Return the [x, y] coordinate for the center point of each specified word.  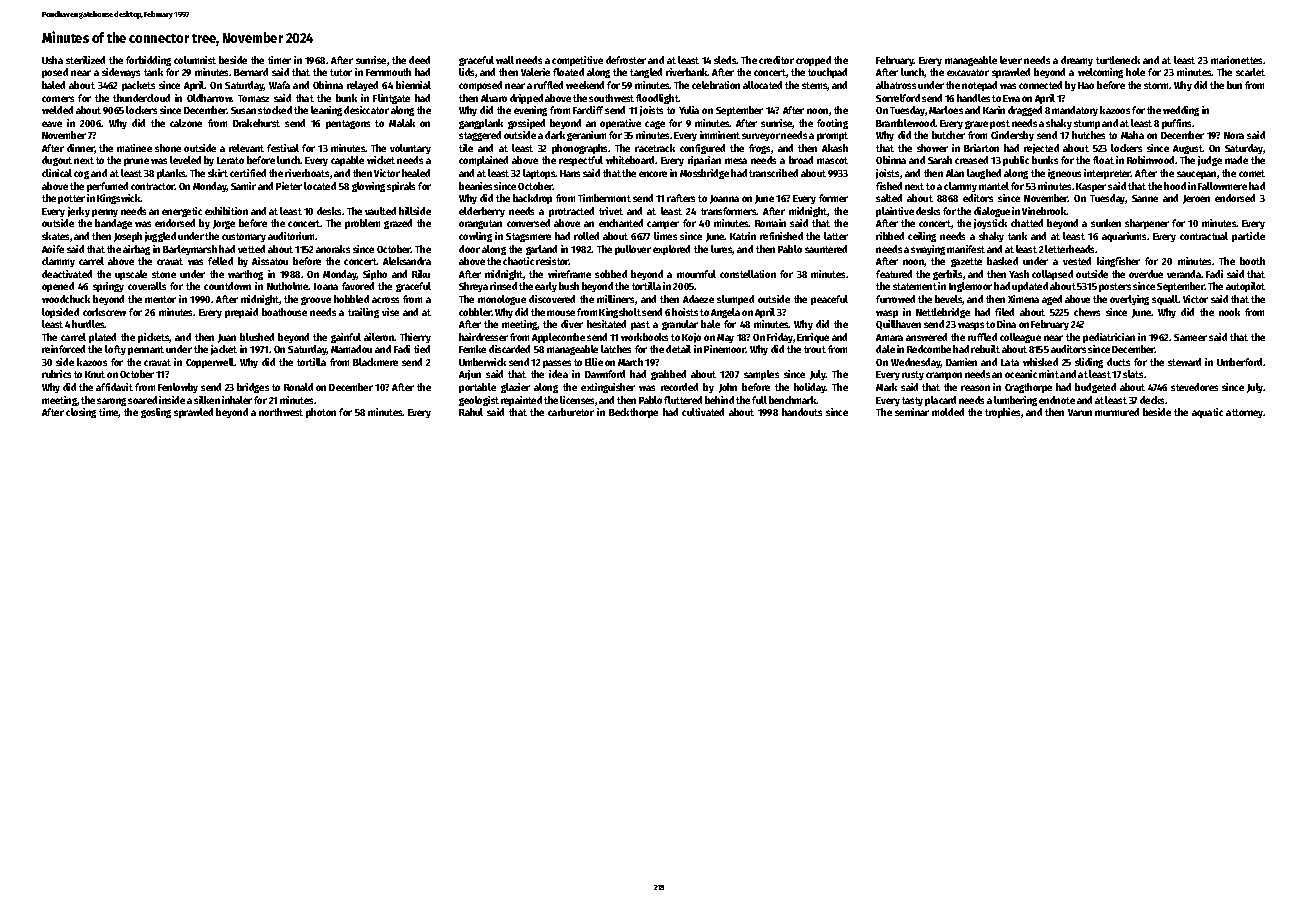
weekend [585, 85]
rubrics [56, 374]
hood [1175, 186]
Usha [52, 60]
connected [1040, 85]
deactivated [67, 274]
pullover [633, 250]
